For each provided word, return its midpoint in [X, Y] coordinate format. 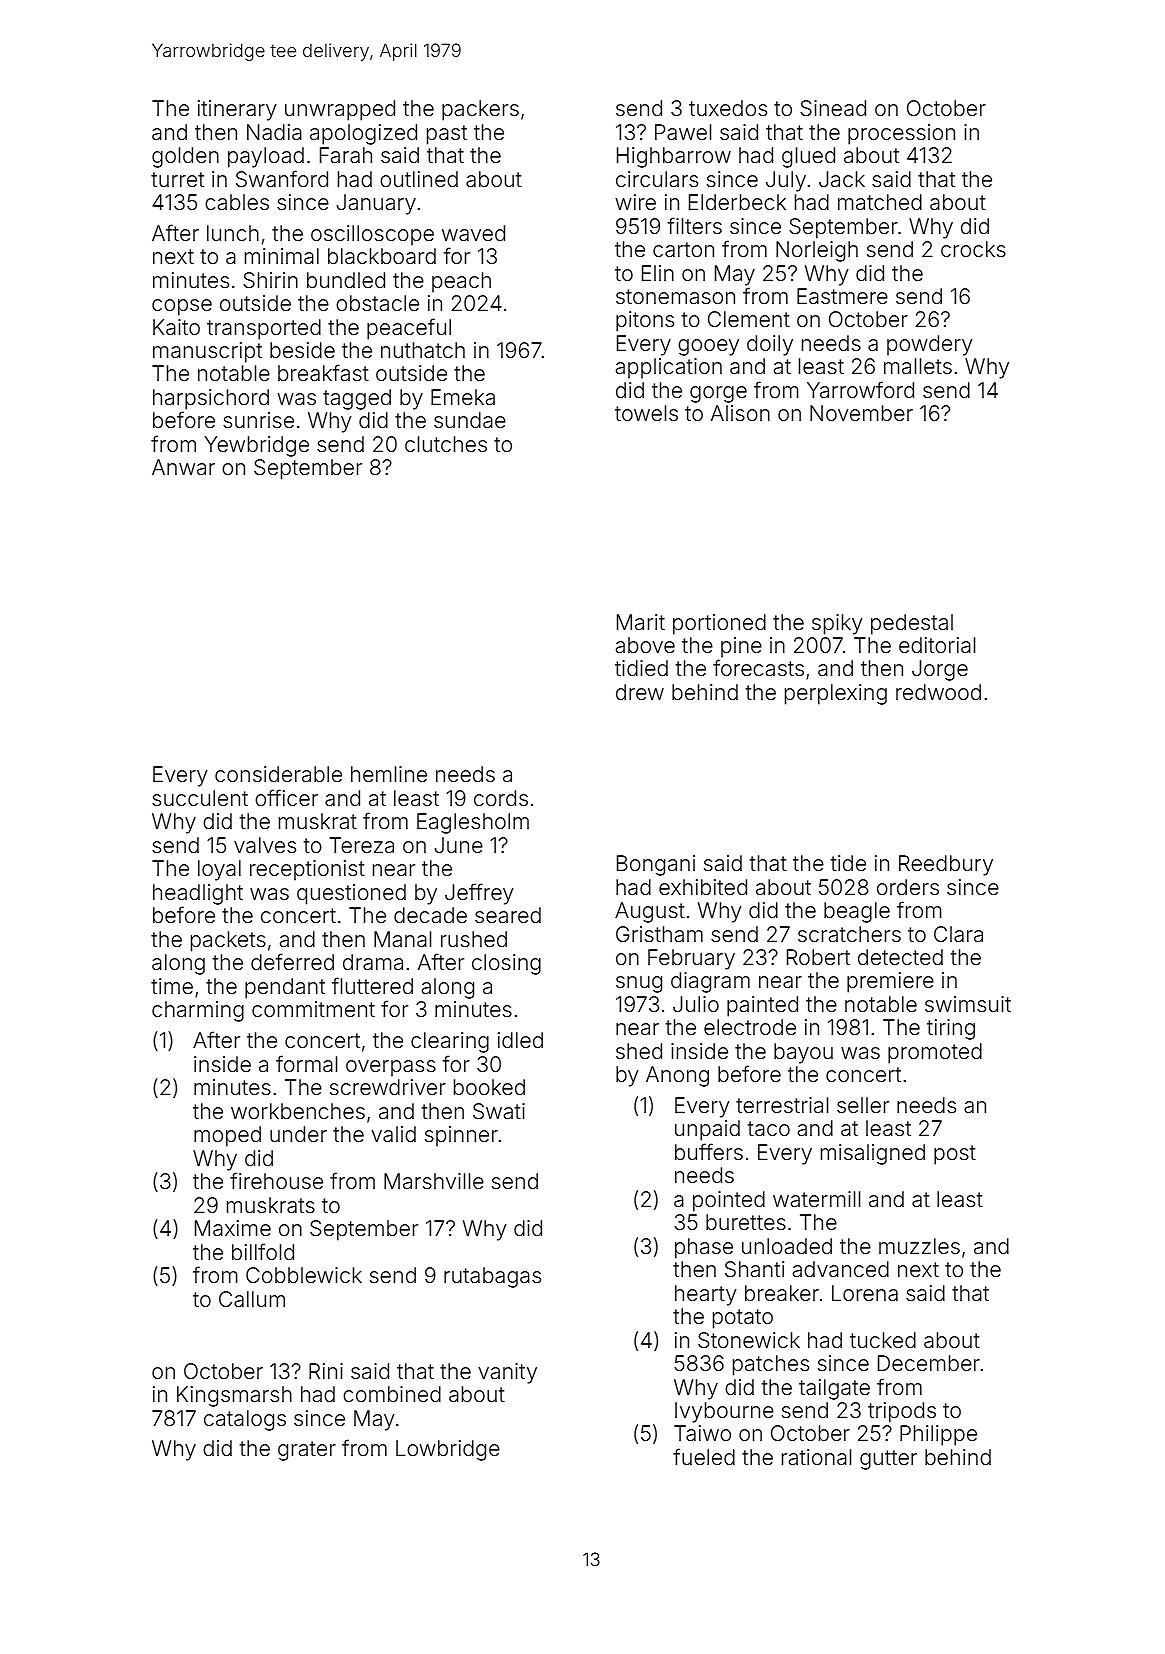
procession [901, 134]
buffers [709, 1152]
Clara [958, 934]
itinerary [237, 110]
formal [306, 1063]
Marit [641, 622]
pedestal [912, 624]
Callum [252, 1299]
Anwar [183, 467]
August [650, 912]
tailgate [834, 1389]
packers [480, 110]
